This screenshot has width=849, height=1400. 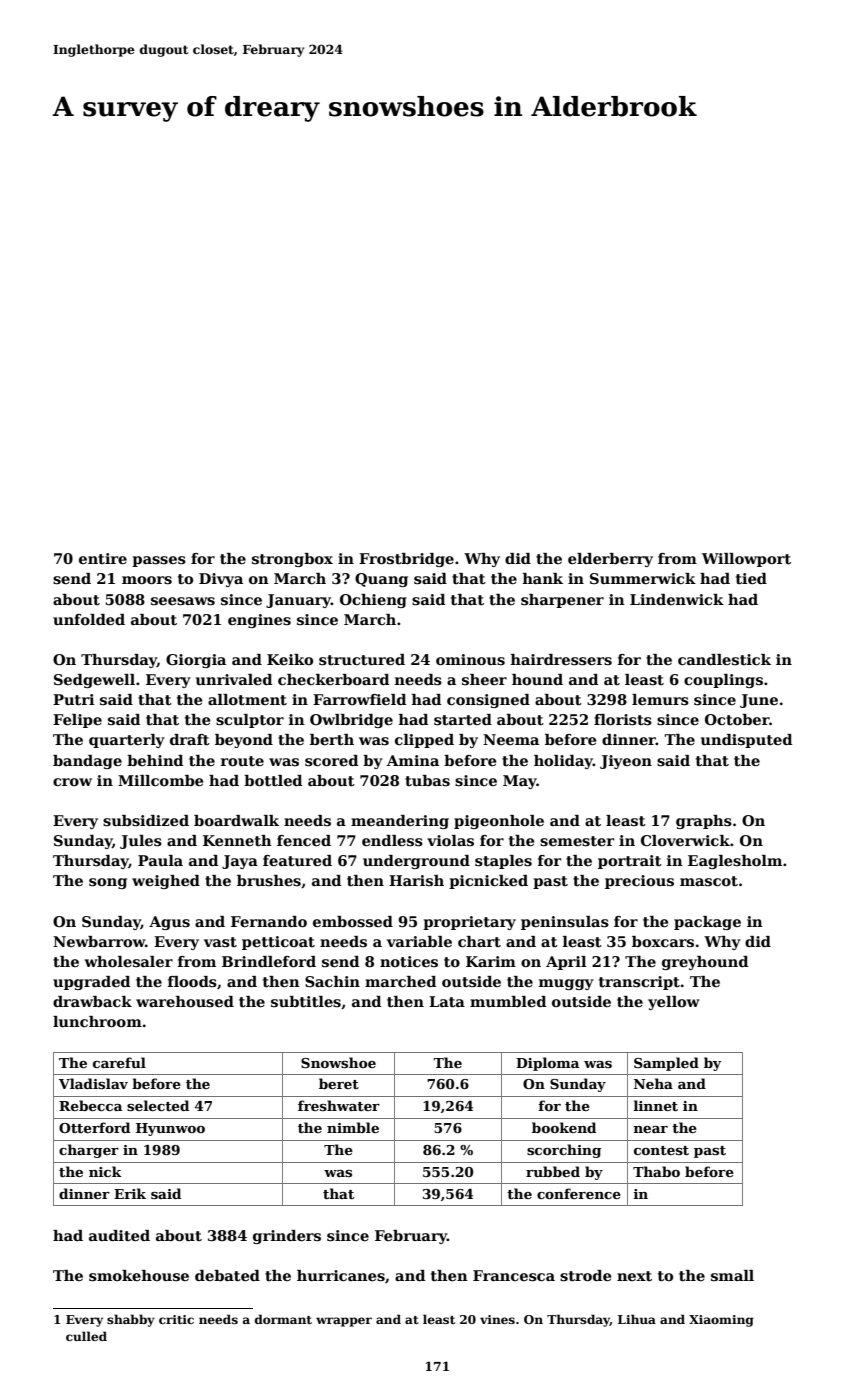 What do you see at coordinates (176, 1319) in the screenshot?
I see `critic` at bounding box center [176, 1319].
